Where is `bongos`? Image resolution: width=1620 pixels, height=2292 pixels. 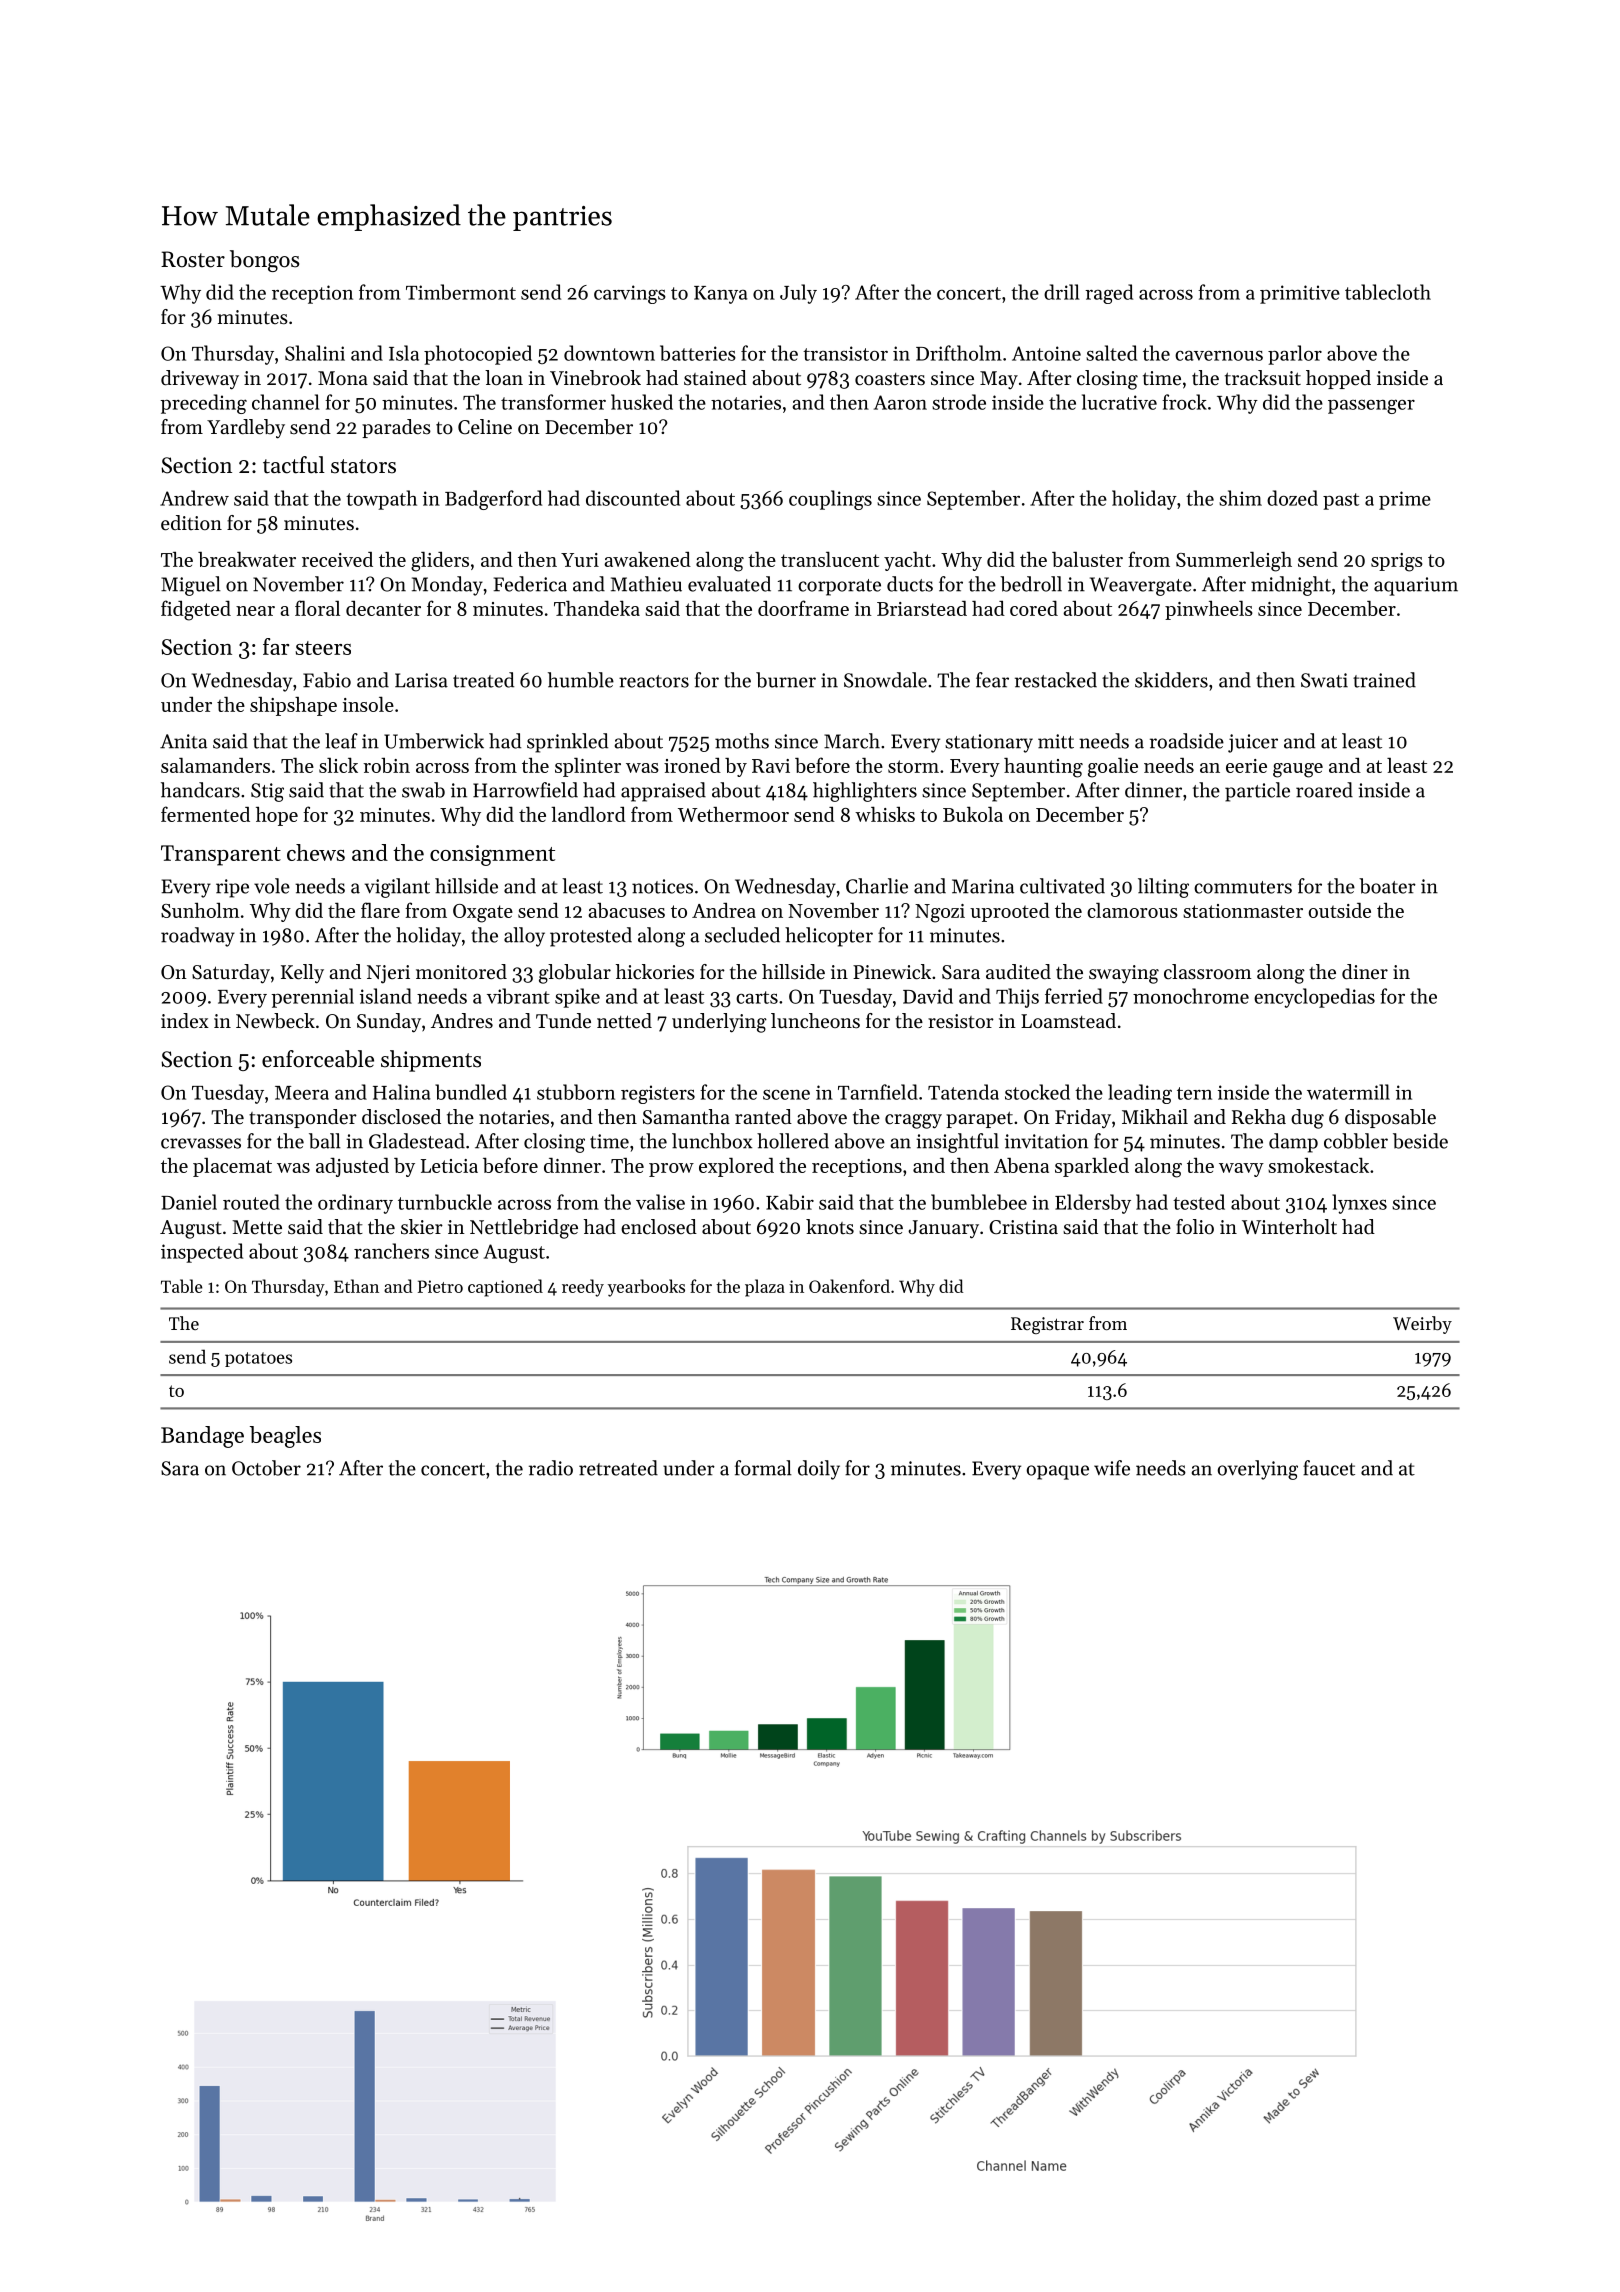
bongos is located at coordinates (264, 261).
